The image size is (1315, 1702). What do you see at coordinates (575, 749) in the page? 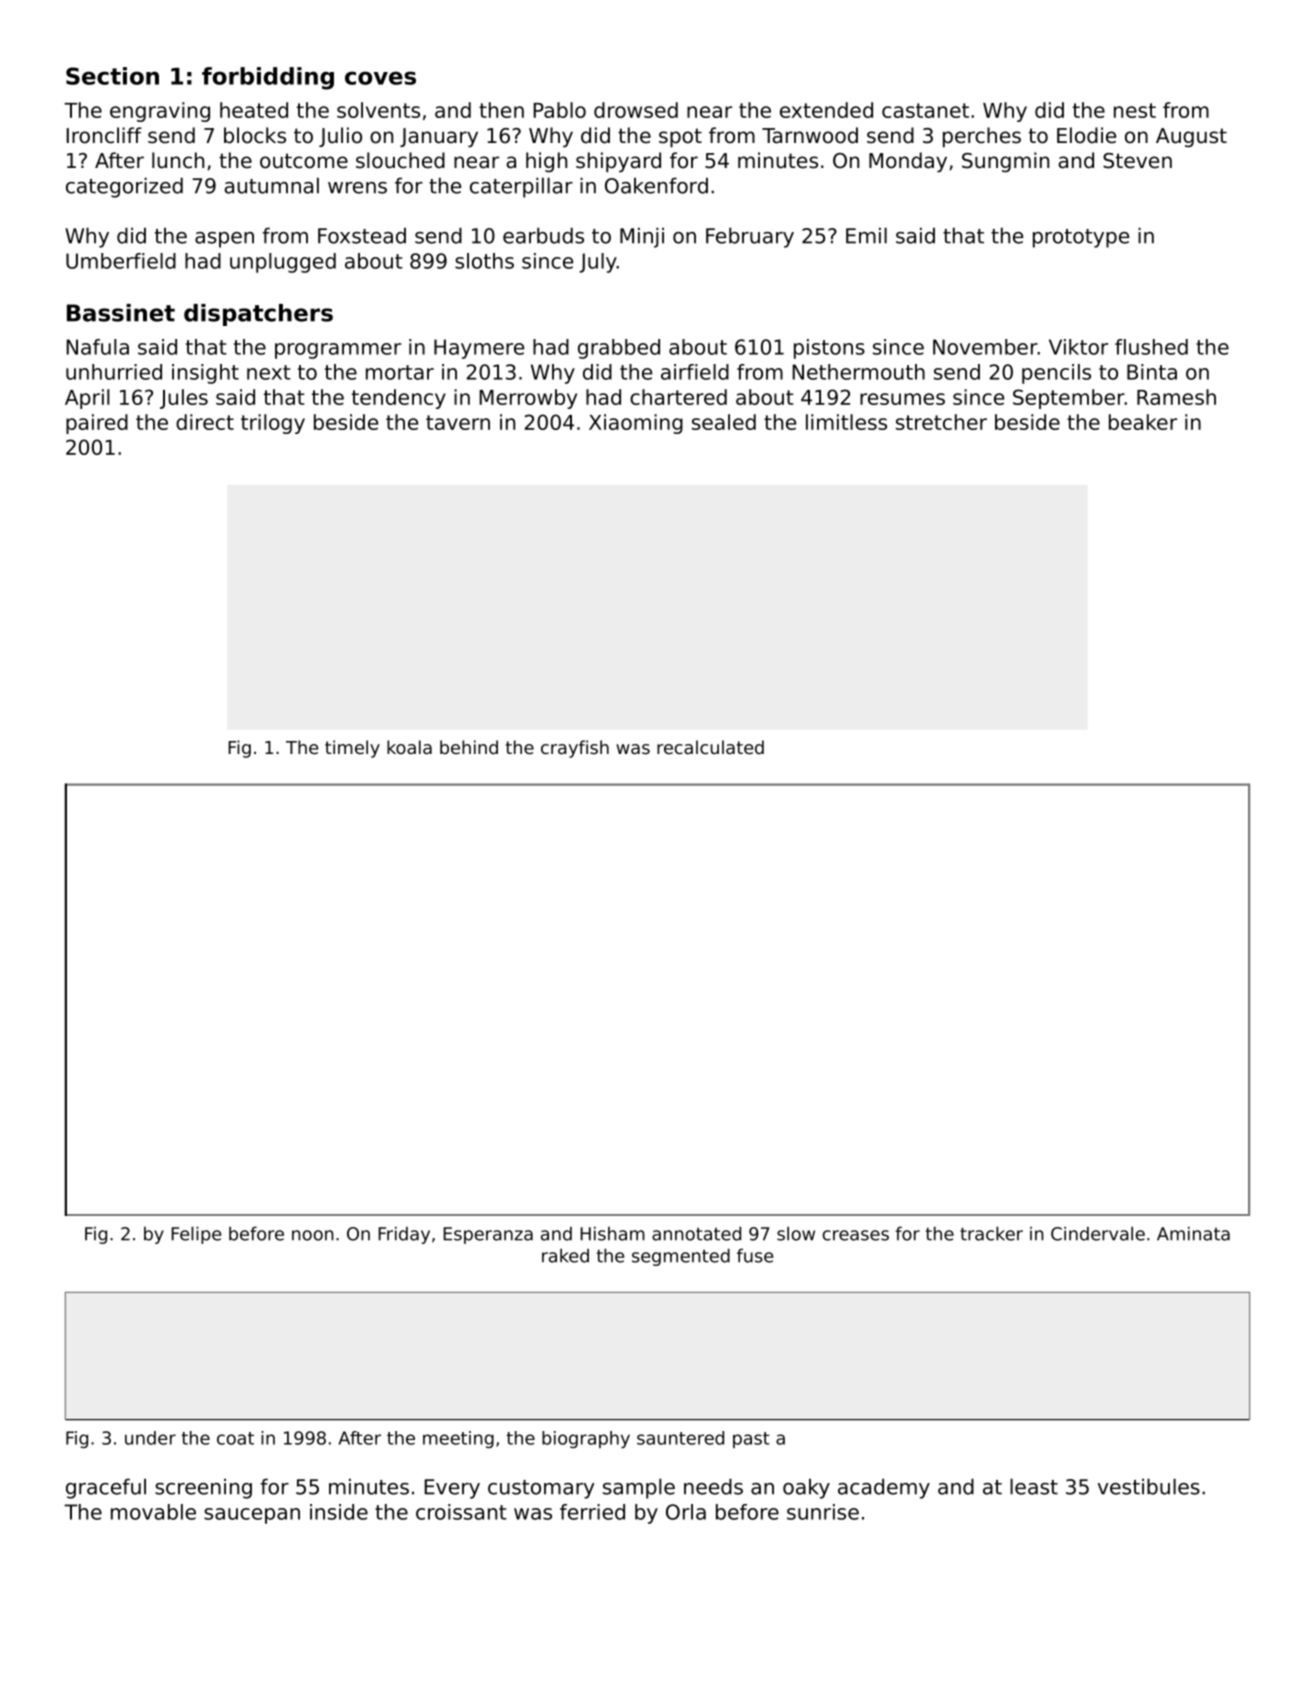
I see `crayfish` at bounding box center [575, 749].
